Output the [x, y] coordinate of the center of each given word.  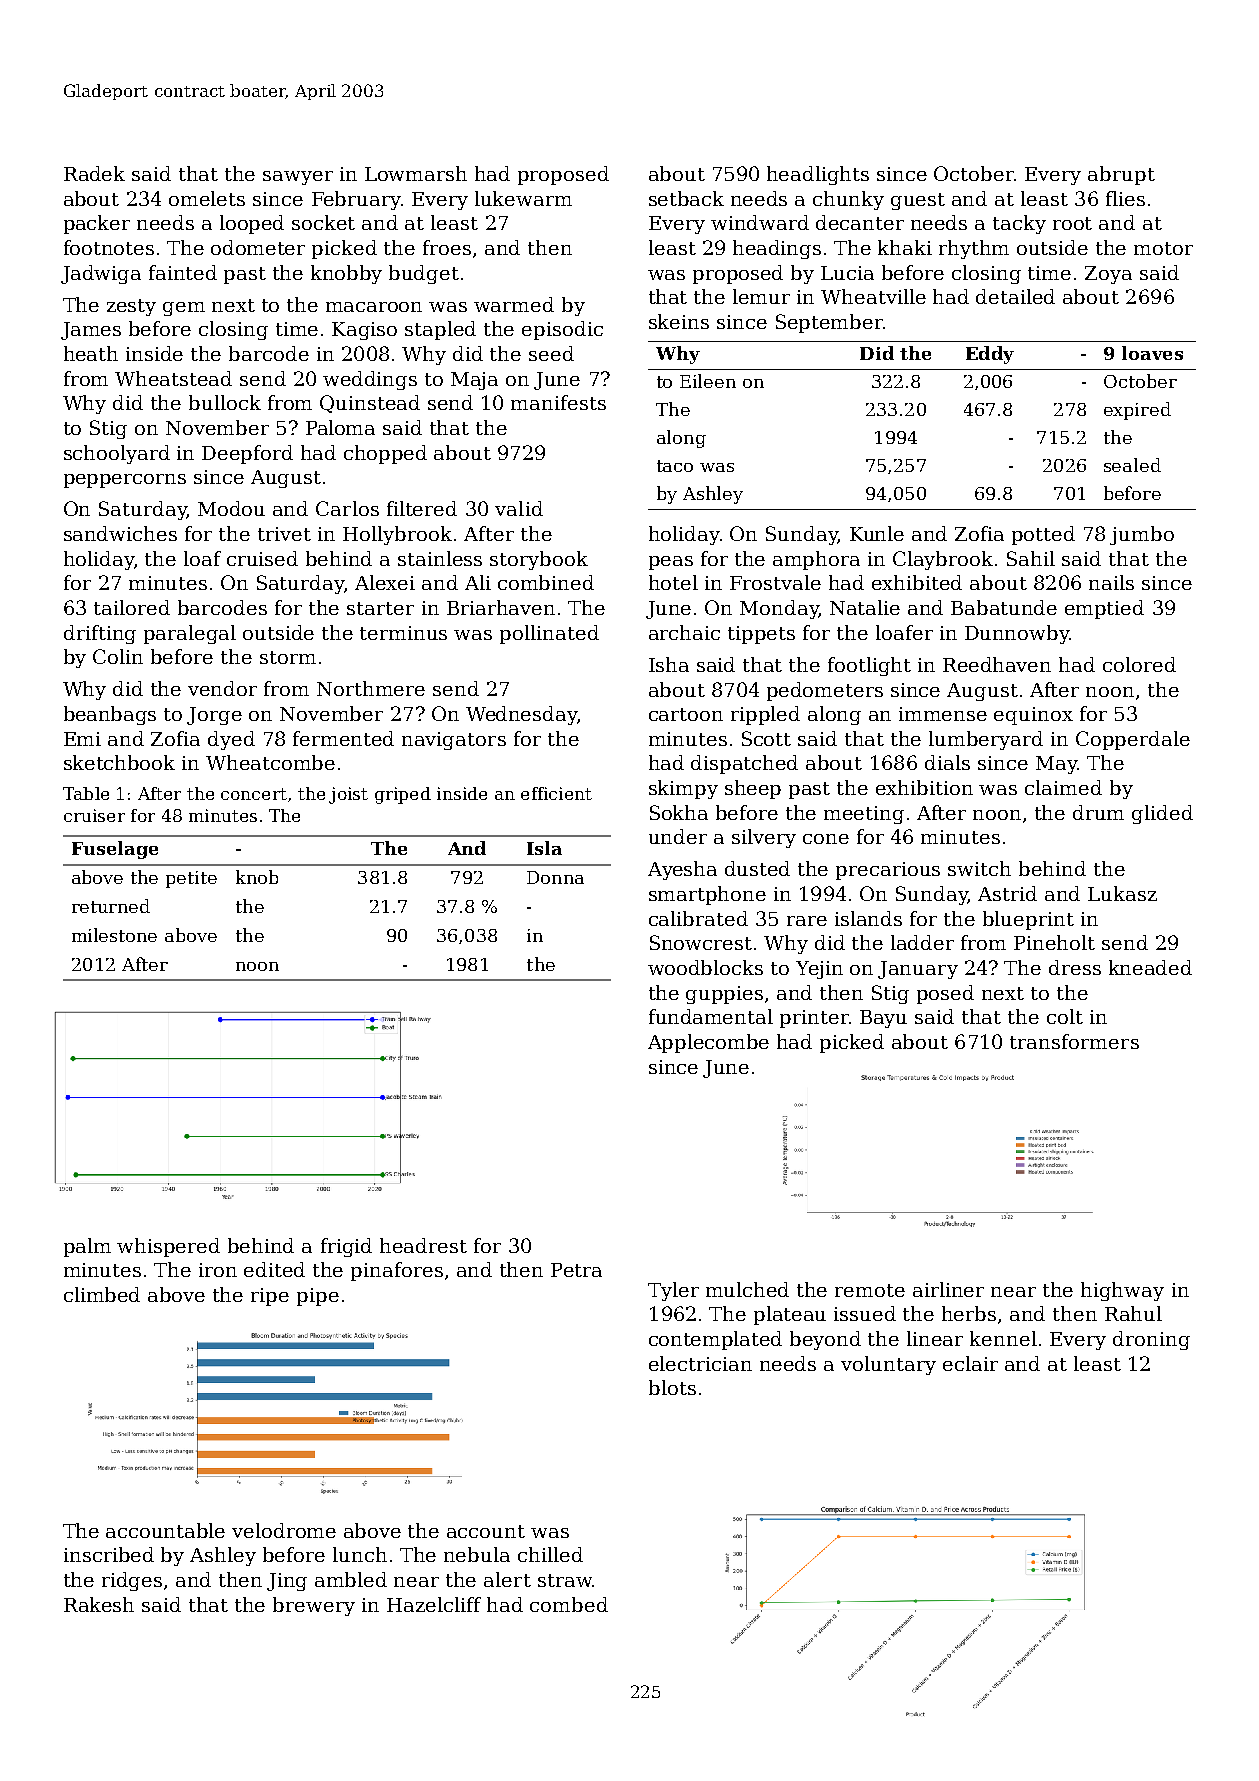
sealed [1132, 465]
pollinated [549, 634]
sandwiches [120, 533]
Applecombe [708, 1043]
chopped [385, 454]
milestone [114, 935]
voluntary [888, 1365]
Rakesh [99, 1604]
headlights [818, 175]
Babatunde [1004, 607]
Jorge [214, 716]
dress [1075, 967]
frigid [346, 1247]
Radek [94, 173]
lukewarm [523, 198]
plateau [790, 1315]
